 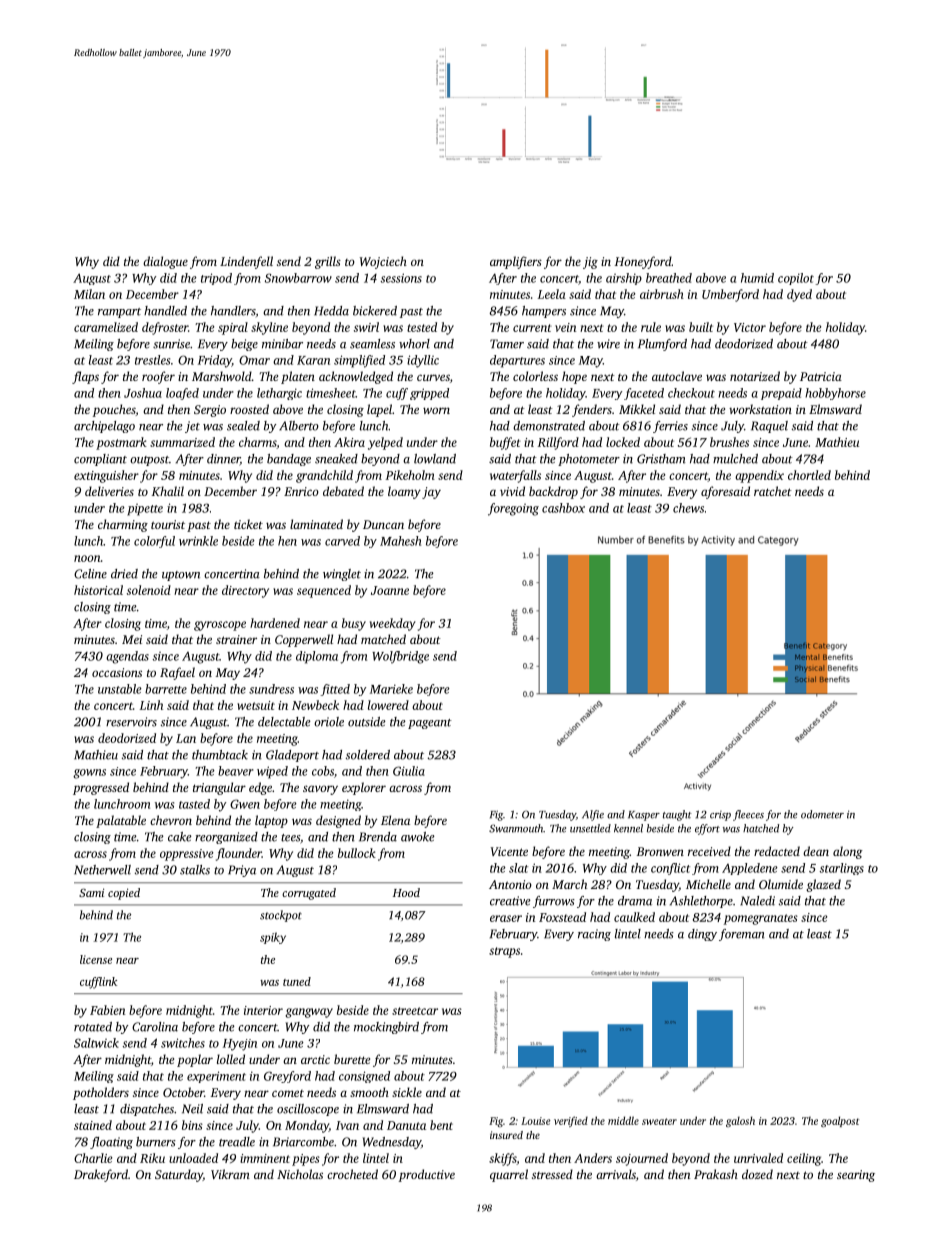 What do you see at coordinates (796, 279) in the page?
I see `copilot` at bounding box center [796, 279].
